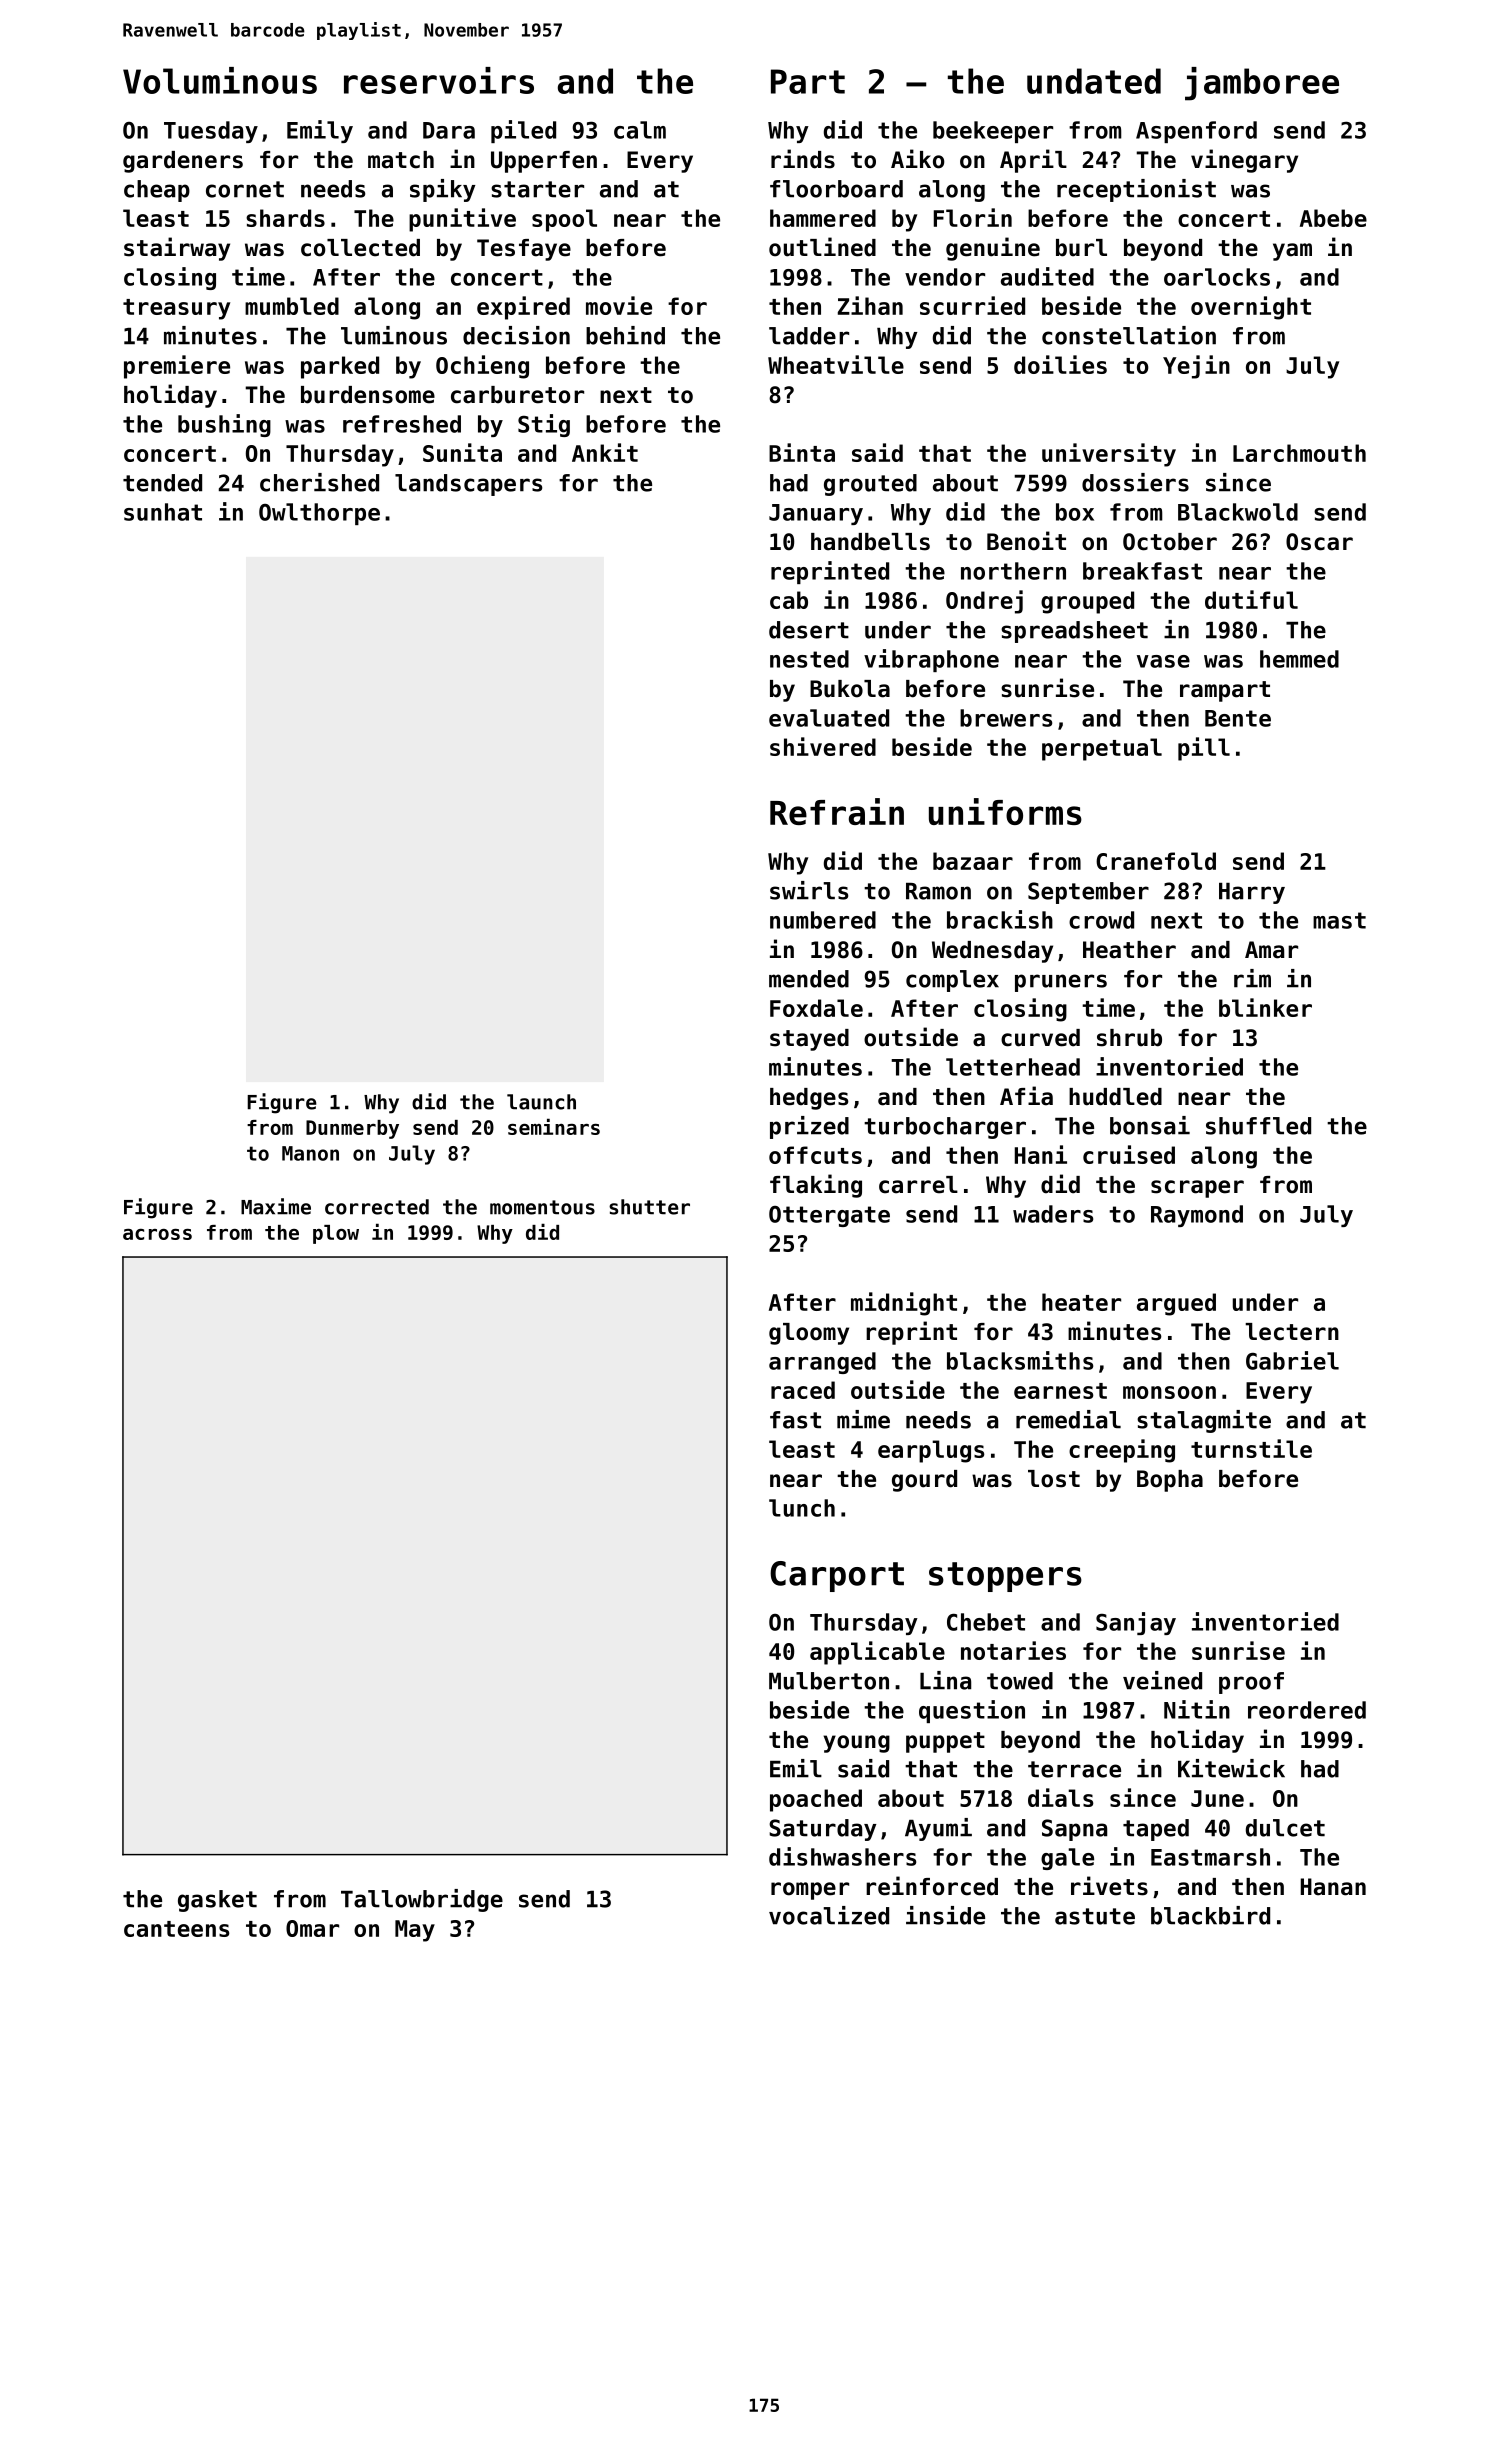 Image resolution: width=1496 pixels, height=2464 pixels. I want to click on reservoirs, so click(439, 80).
